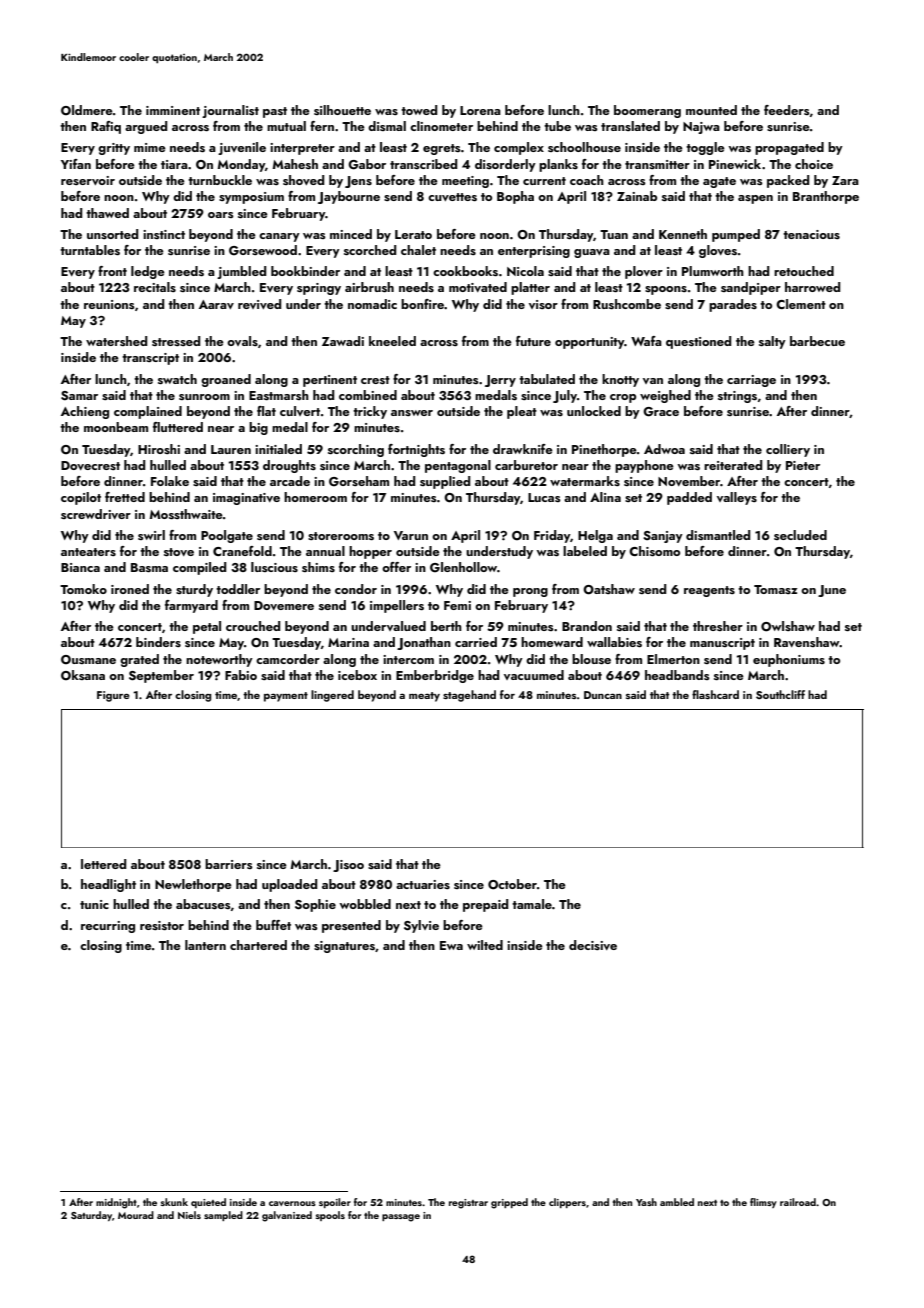 This image has width=924, height=1308. I want to click on transmitter, so click(657, 164).
